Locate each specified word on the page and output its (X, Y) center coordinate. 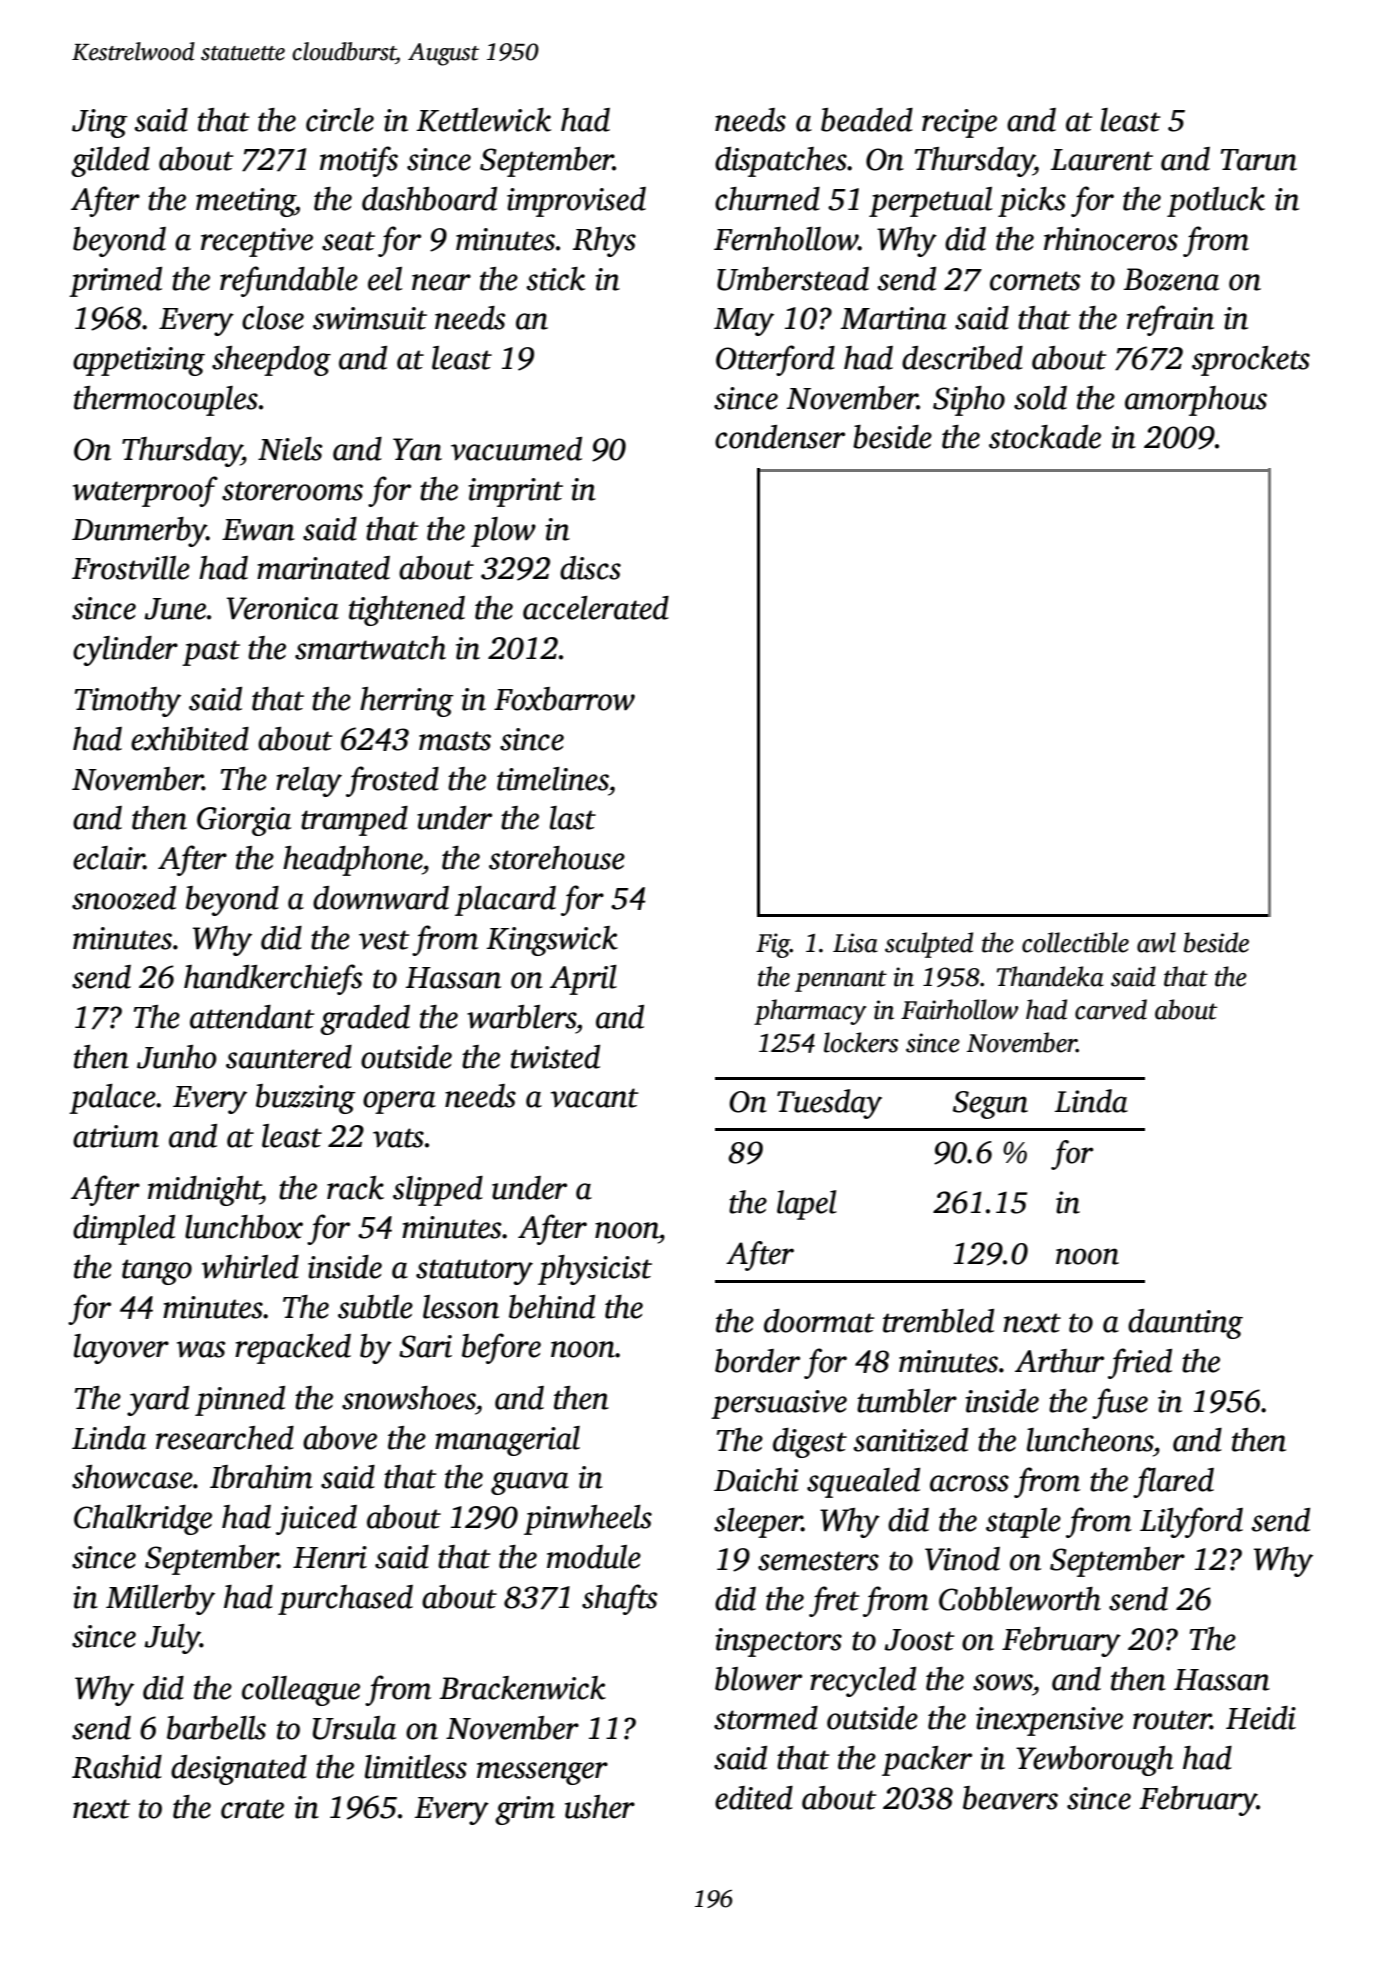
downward (381, 898)
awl (1156, 942)
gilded (110, 162)
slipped (438, 1191)
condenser (780, 437)
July (172, 1639)
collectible (1075, 942)
